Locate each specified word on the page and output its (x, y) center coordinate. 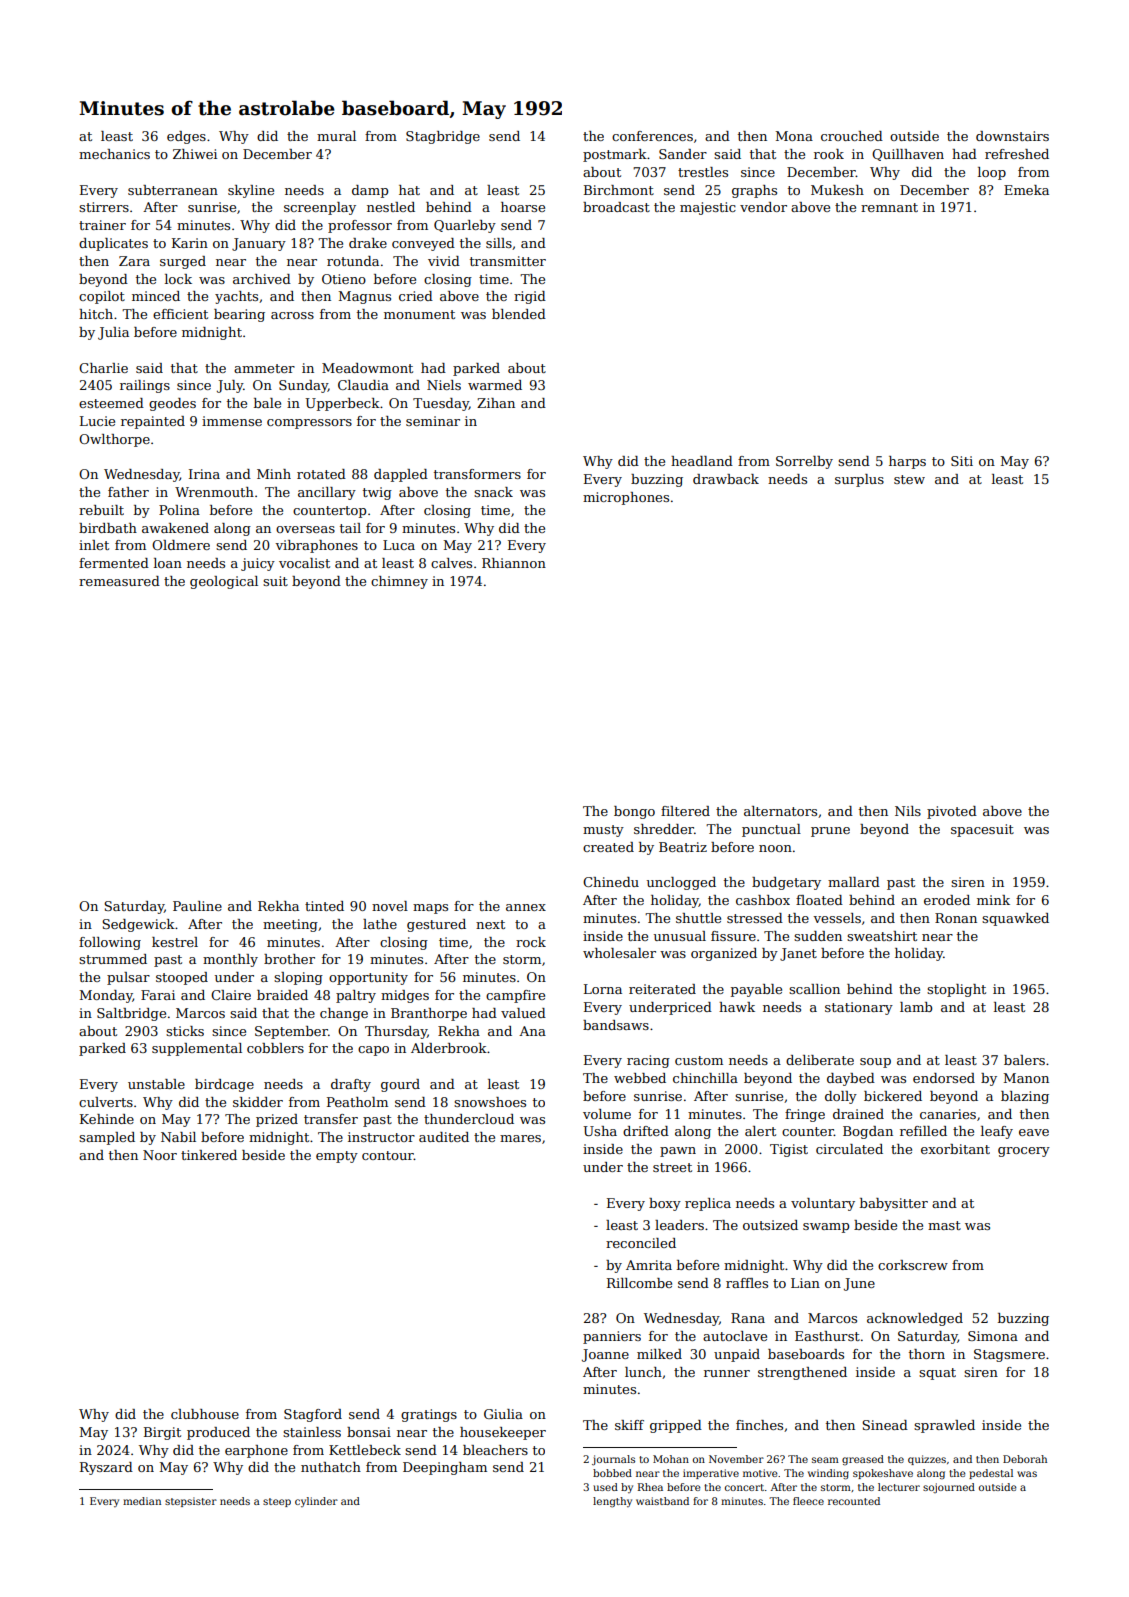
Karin (190, 243)
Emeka (1026, 190)
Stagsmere (1009, 1355)
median (142, 1501)
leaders (679, 1225)
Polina (179, 510)
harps (907, 462)
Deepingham (445, 1468)
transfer (331, 1119)
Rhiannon (514, 563)
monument (419, 314)
